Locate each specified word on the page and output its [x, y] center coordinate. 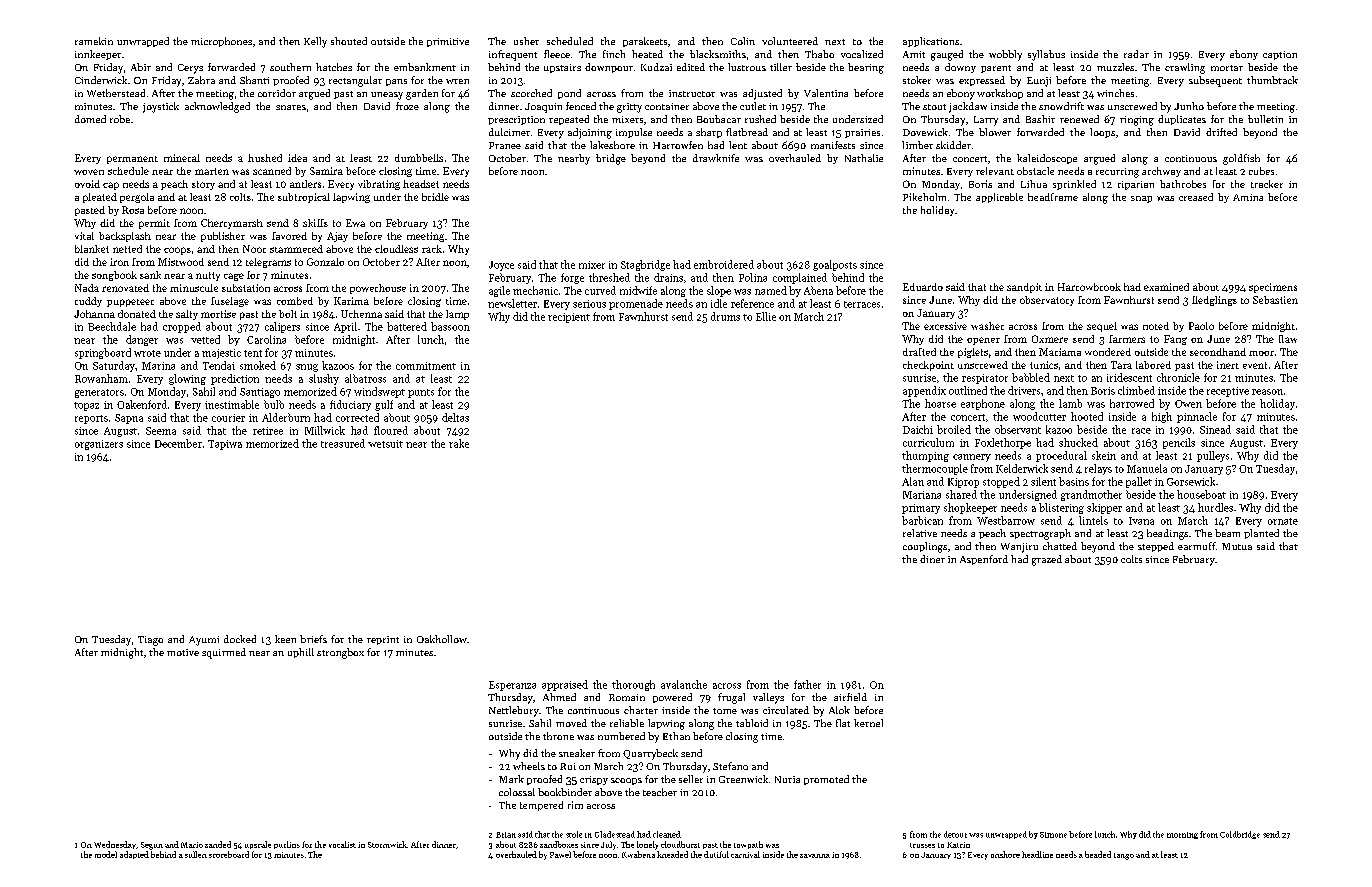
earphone [983, 404]
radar [1136, 54]
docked [240, 639]
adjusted [762, 94]
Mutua [1237, 546]
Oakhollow [442, 639]
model [106, 854]
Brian [506, 835]
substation [246, 288]
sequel [1102, 327]
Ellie [766, 316]
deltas [455, 417]
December [178, 443]
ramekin [94, 41]
